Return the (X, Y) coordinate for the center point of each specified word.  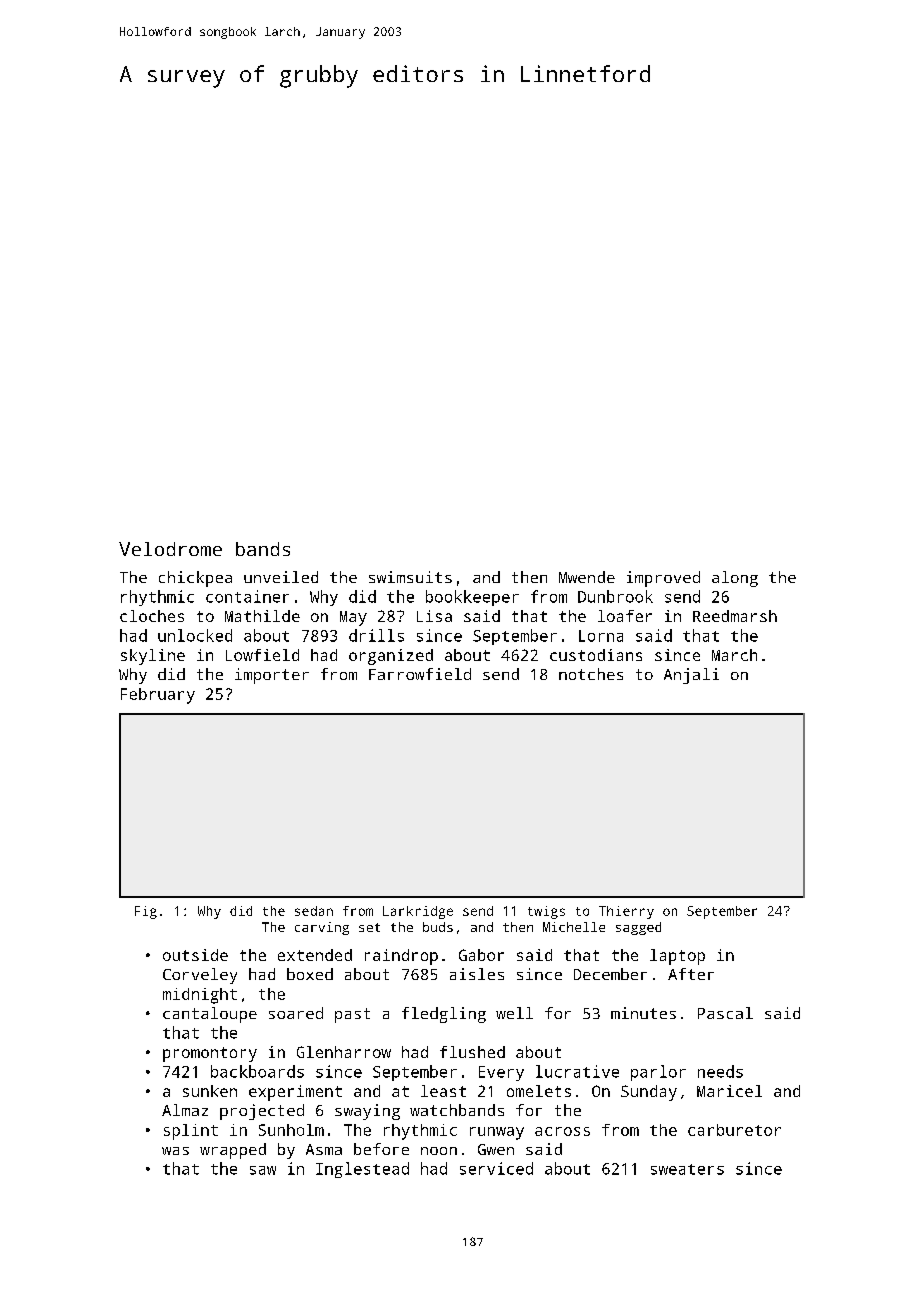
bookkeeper (472, 598)
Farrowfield (420, 674)
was (175, 1151)
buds (438, 927)
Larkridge (418, 912)
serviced (496, 1168)
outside (195, 955)
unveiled (281, 577)
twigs (546, 912)
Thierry (626, 912)
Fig (146, 912)
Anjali (691, 676)
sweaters (687, 1169)
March (734, 655)
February (158, 696)
